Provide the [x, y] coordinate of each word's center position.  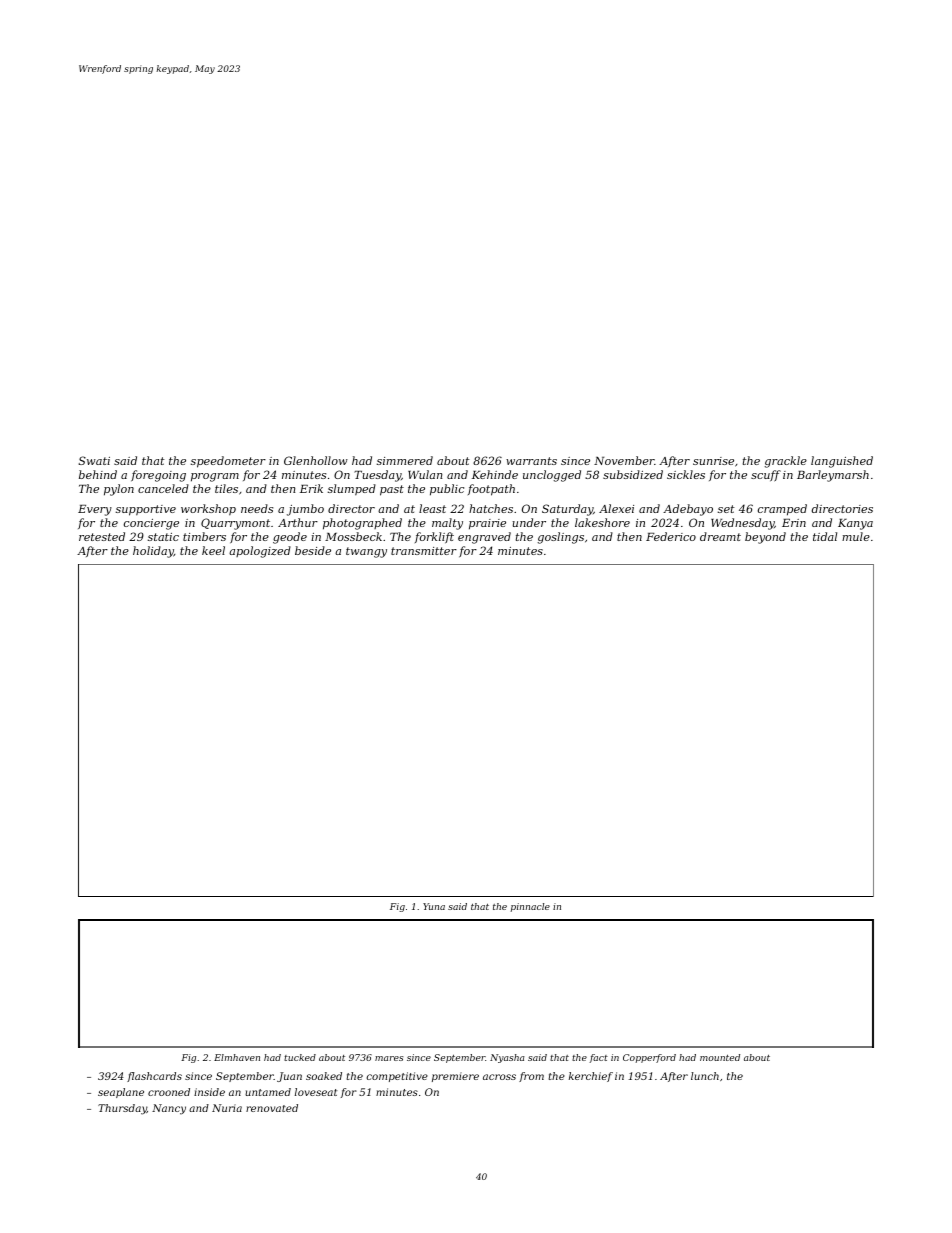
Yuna [434, 906]
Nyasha [507, 1058]
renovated [272, 1108]
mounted [720, 1057]
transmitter [424, 551]
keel [213, 550]
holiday [153, 552]
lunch [705, 1076]
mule [856, 536]
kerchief [591, 1077]
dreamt [720, 536]
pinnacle [530, 907]
